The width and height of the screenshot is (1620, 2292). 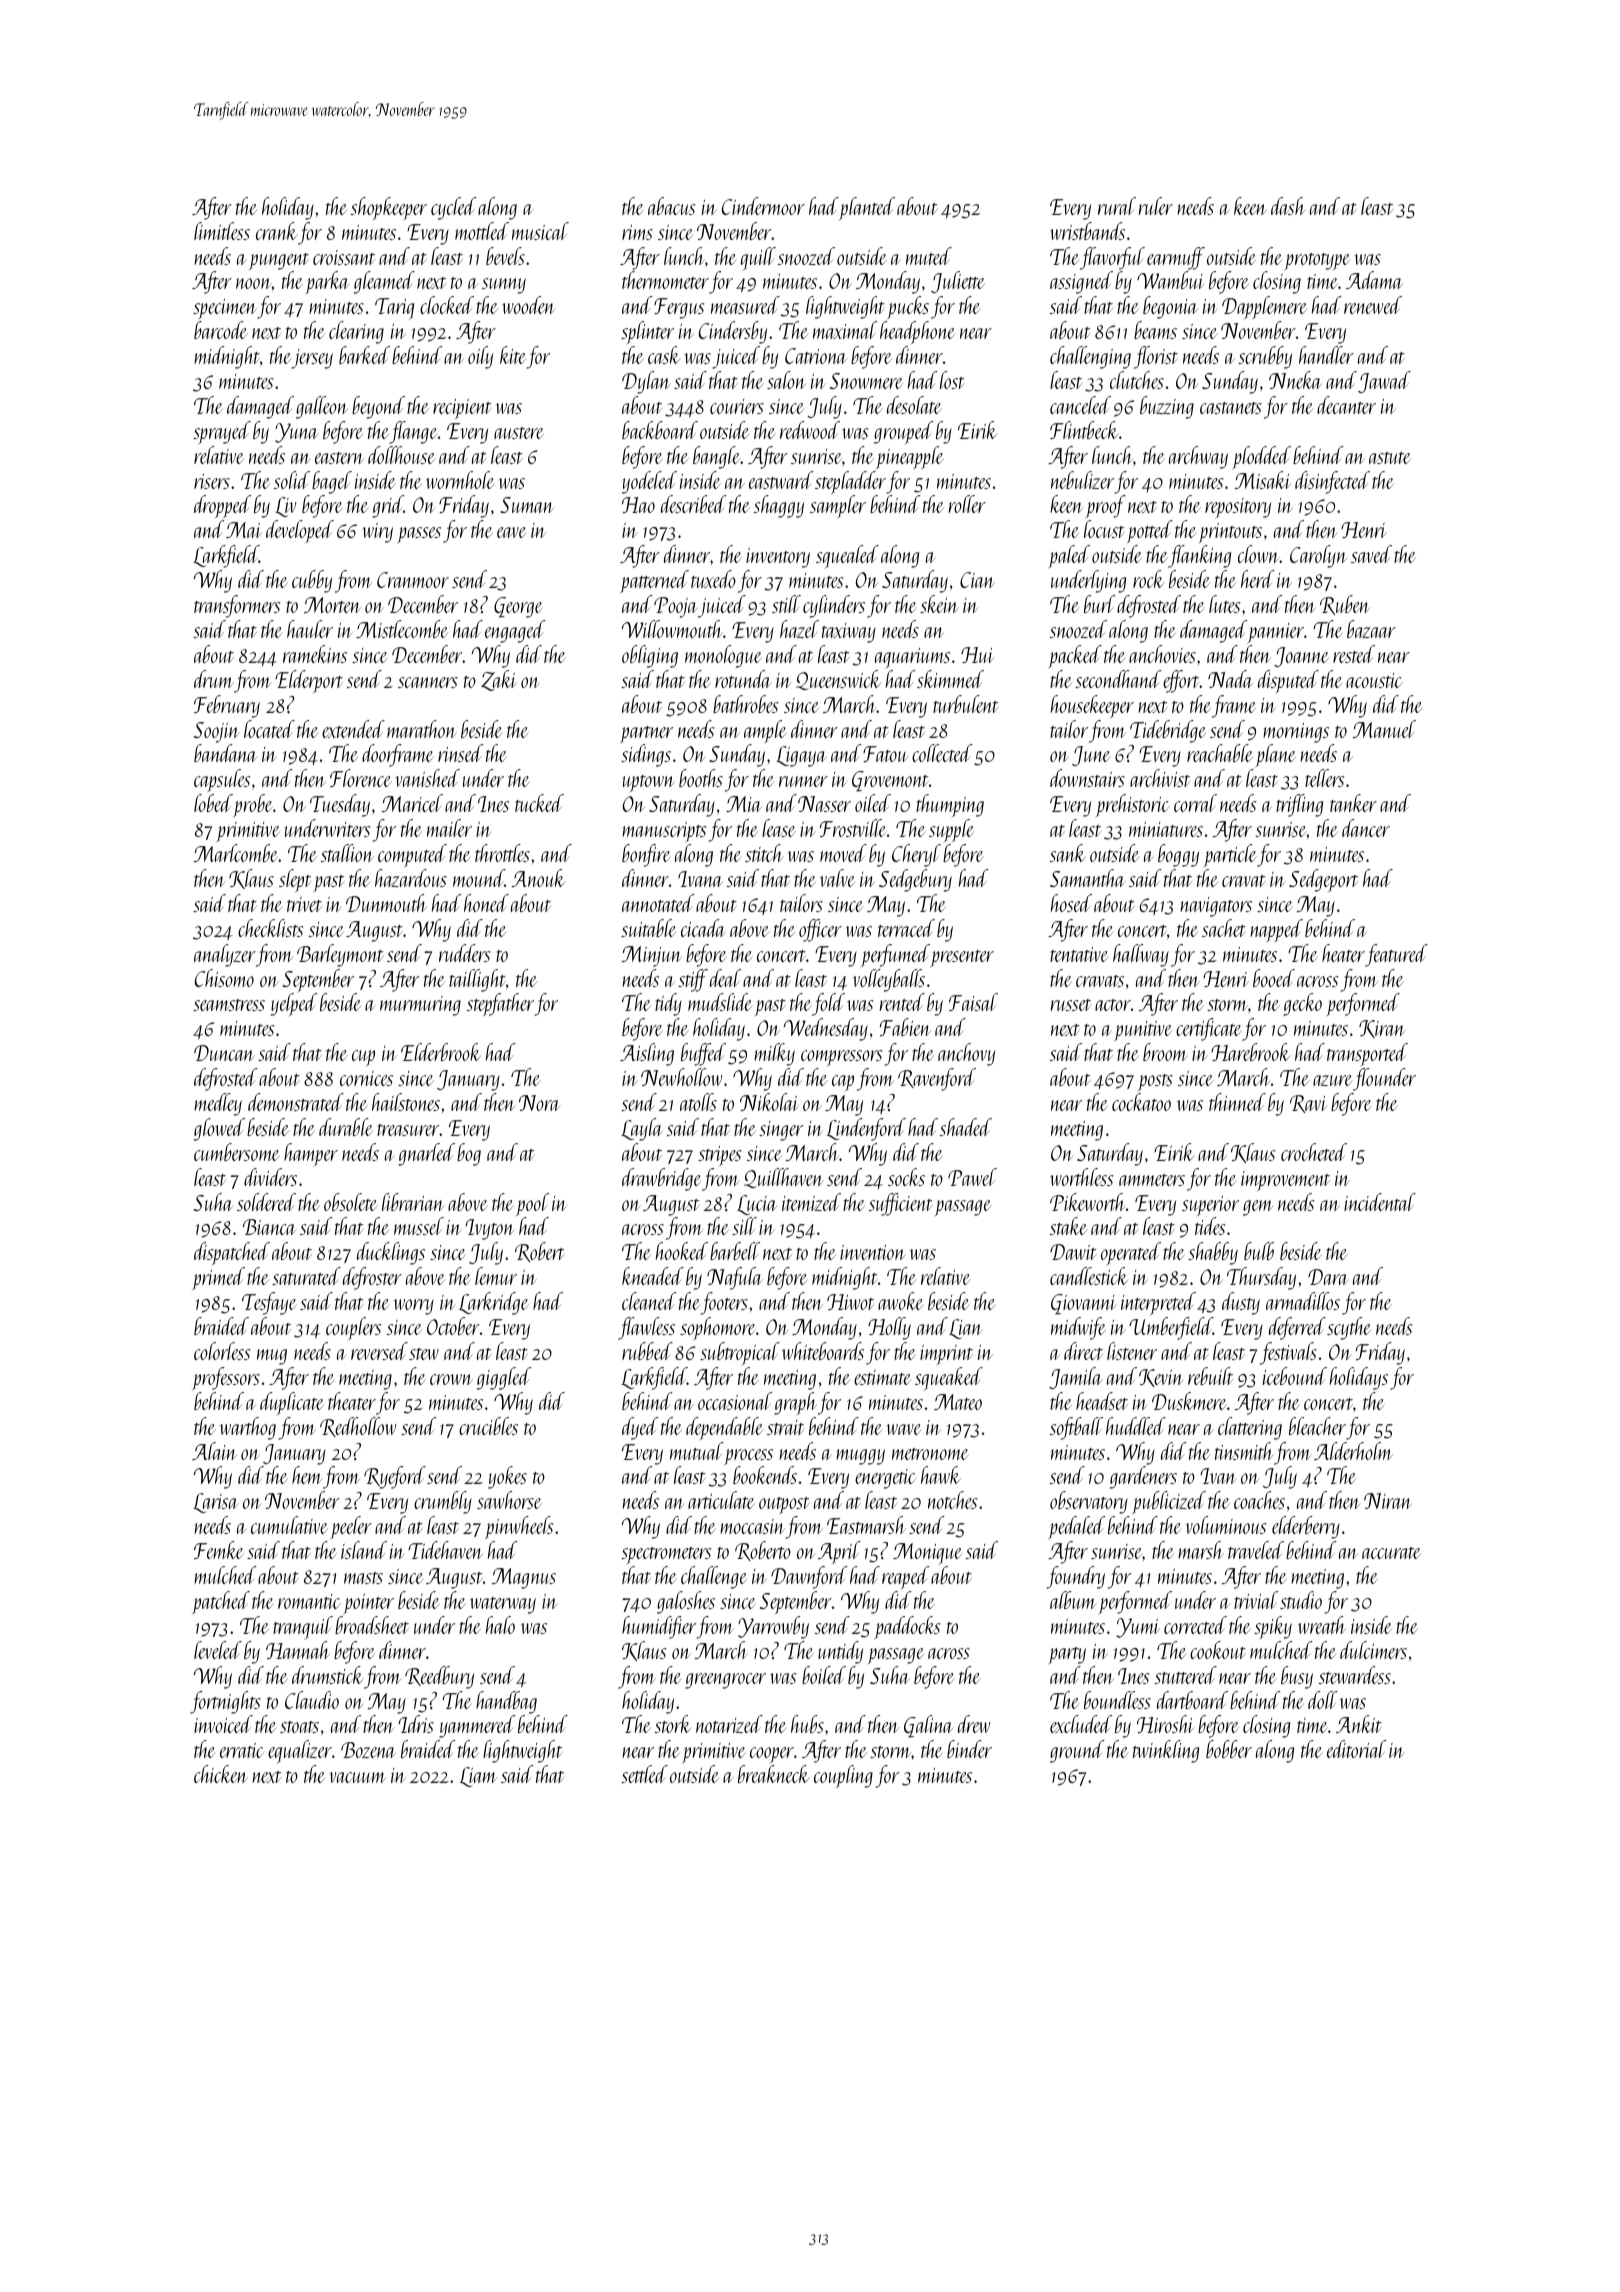 What do you see at coordinates (1371, 629) in the screenshot?
I see `bazaar` at bounding box center [1371, 629].
